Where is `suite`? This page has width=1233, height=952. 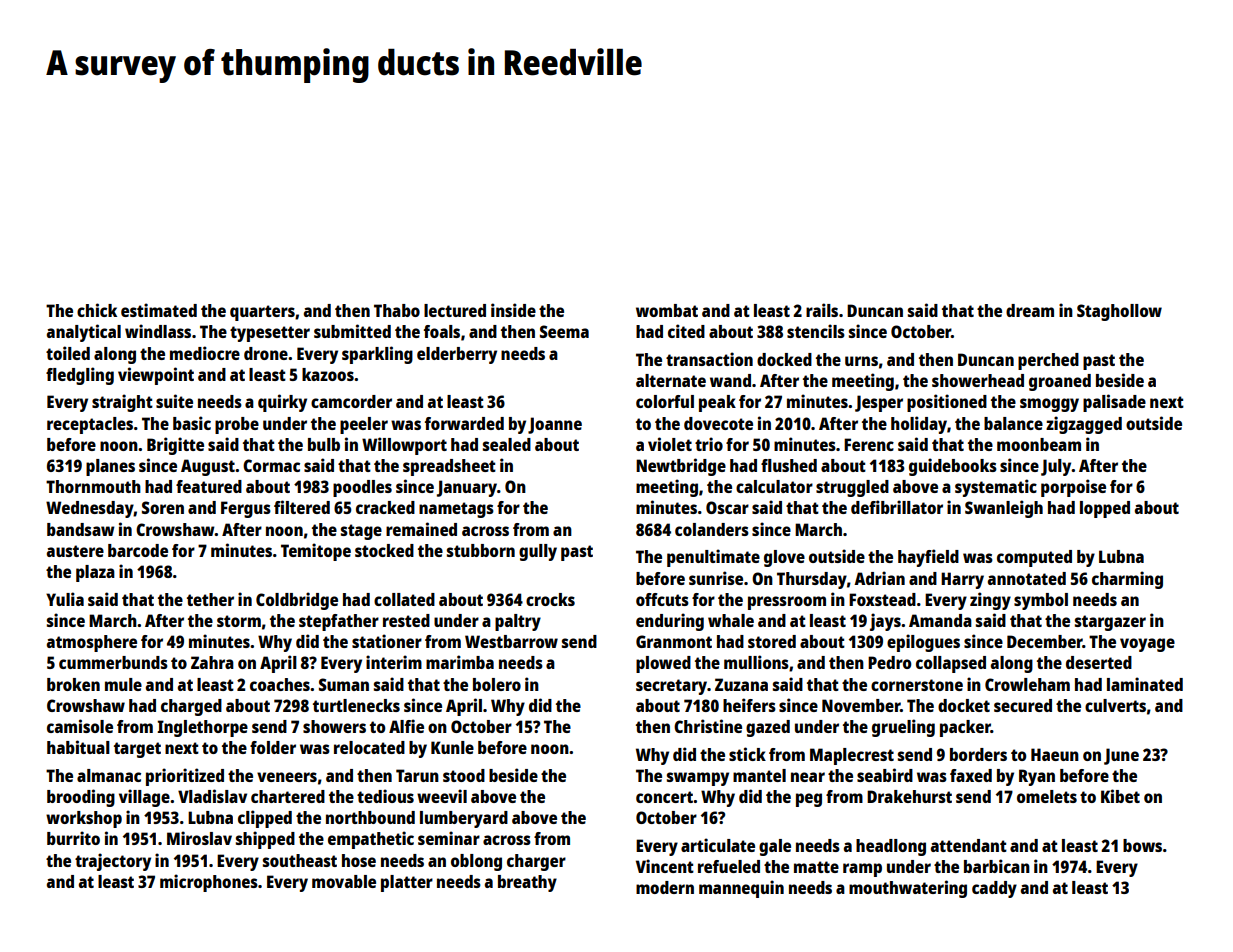
suite is located at coordinates (174, 401).
